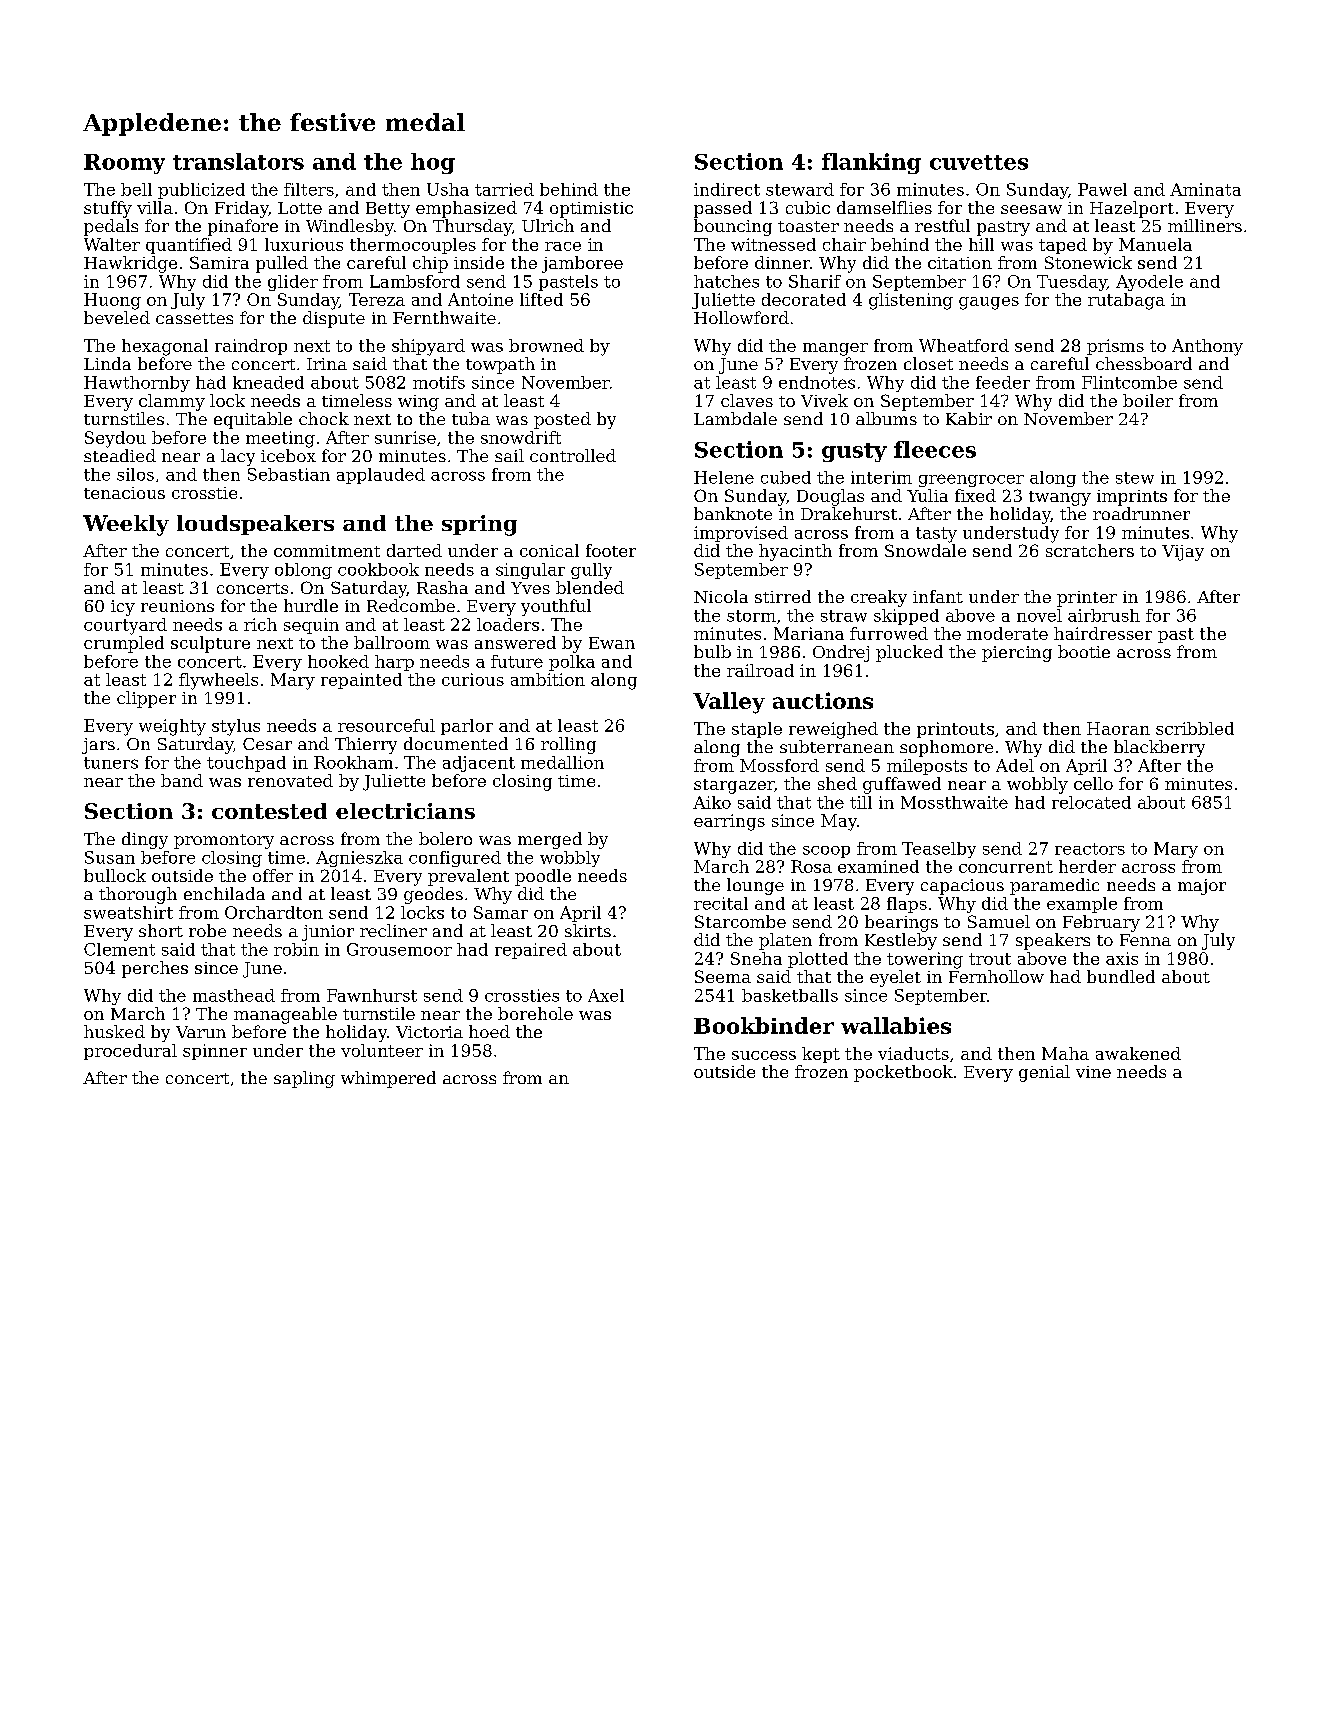 The width and height of the page is (1332, 1724). I want to click on imprints, so click(1132, 498).
